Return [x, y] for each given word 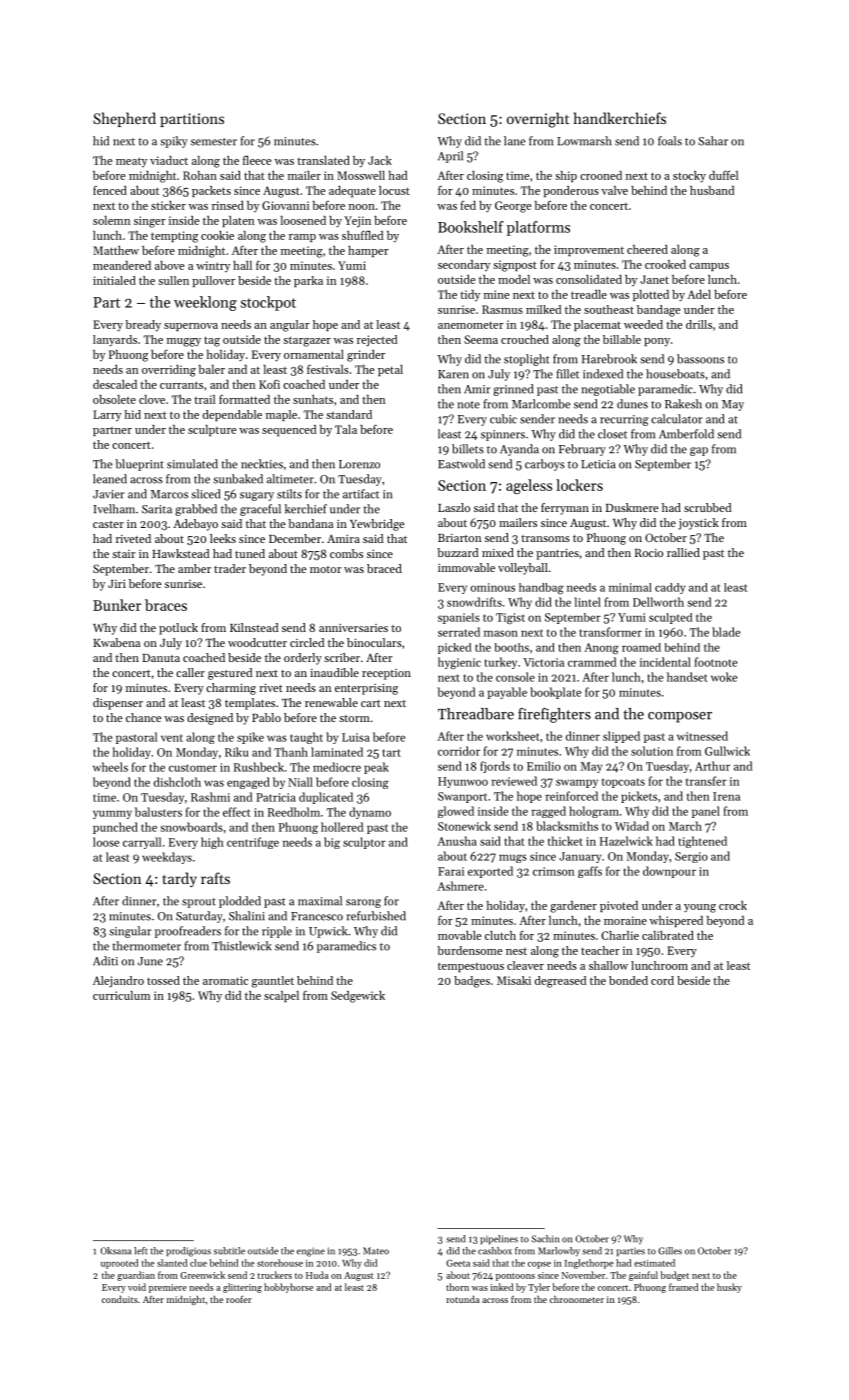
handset [687, 677]
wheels [110, 767]
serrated [459, 632]
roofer [239, 1299]
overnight [538, 120]
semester [214, 142]
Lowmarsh [584, 141]
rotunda [463, 1299]
